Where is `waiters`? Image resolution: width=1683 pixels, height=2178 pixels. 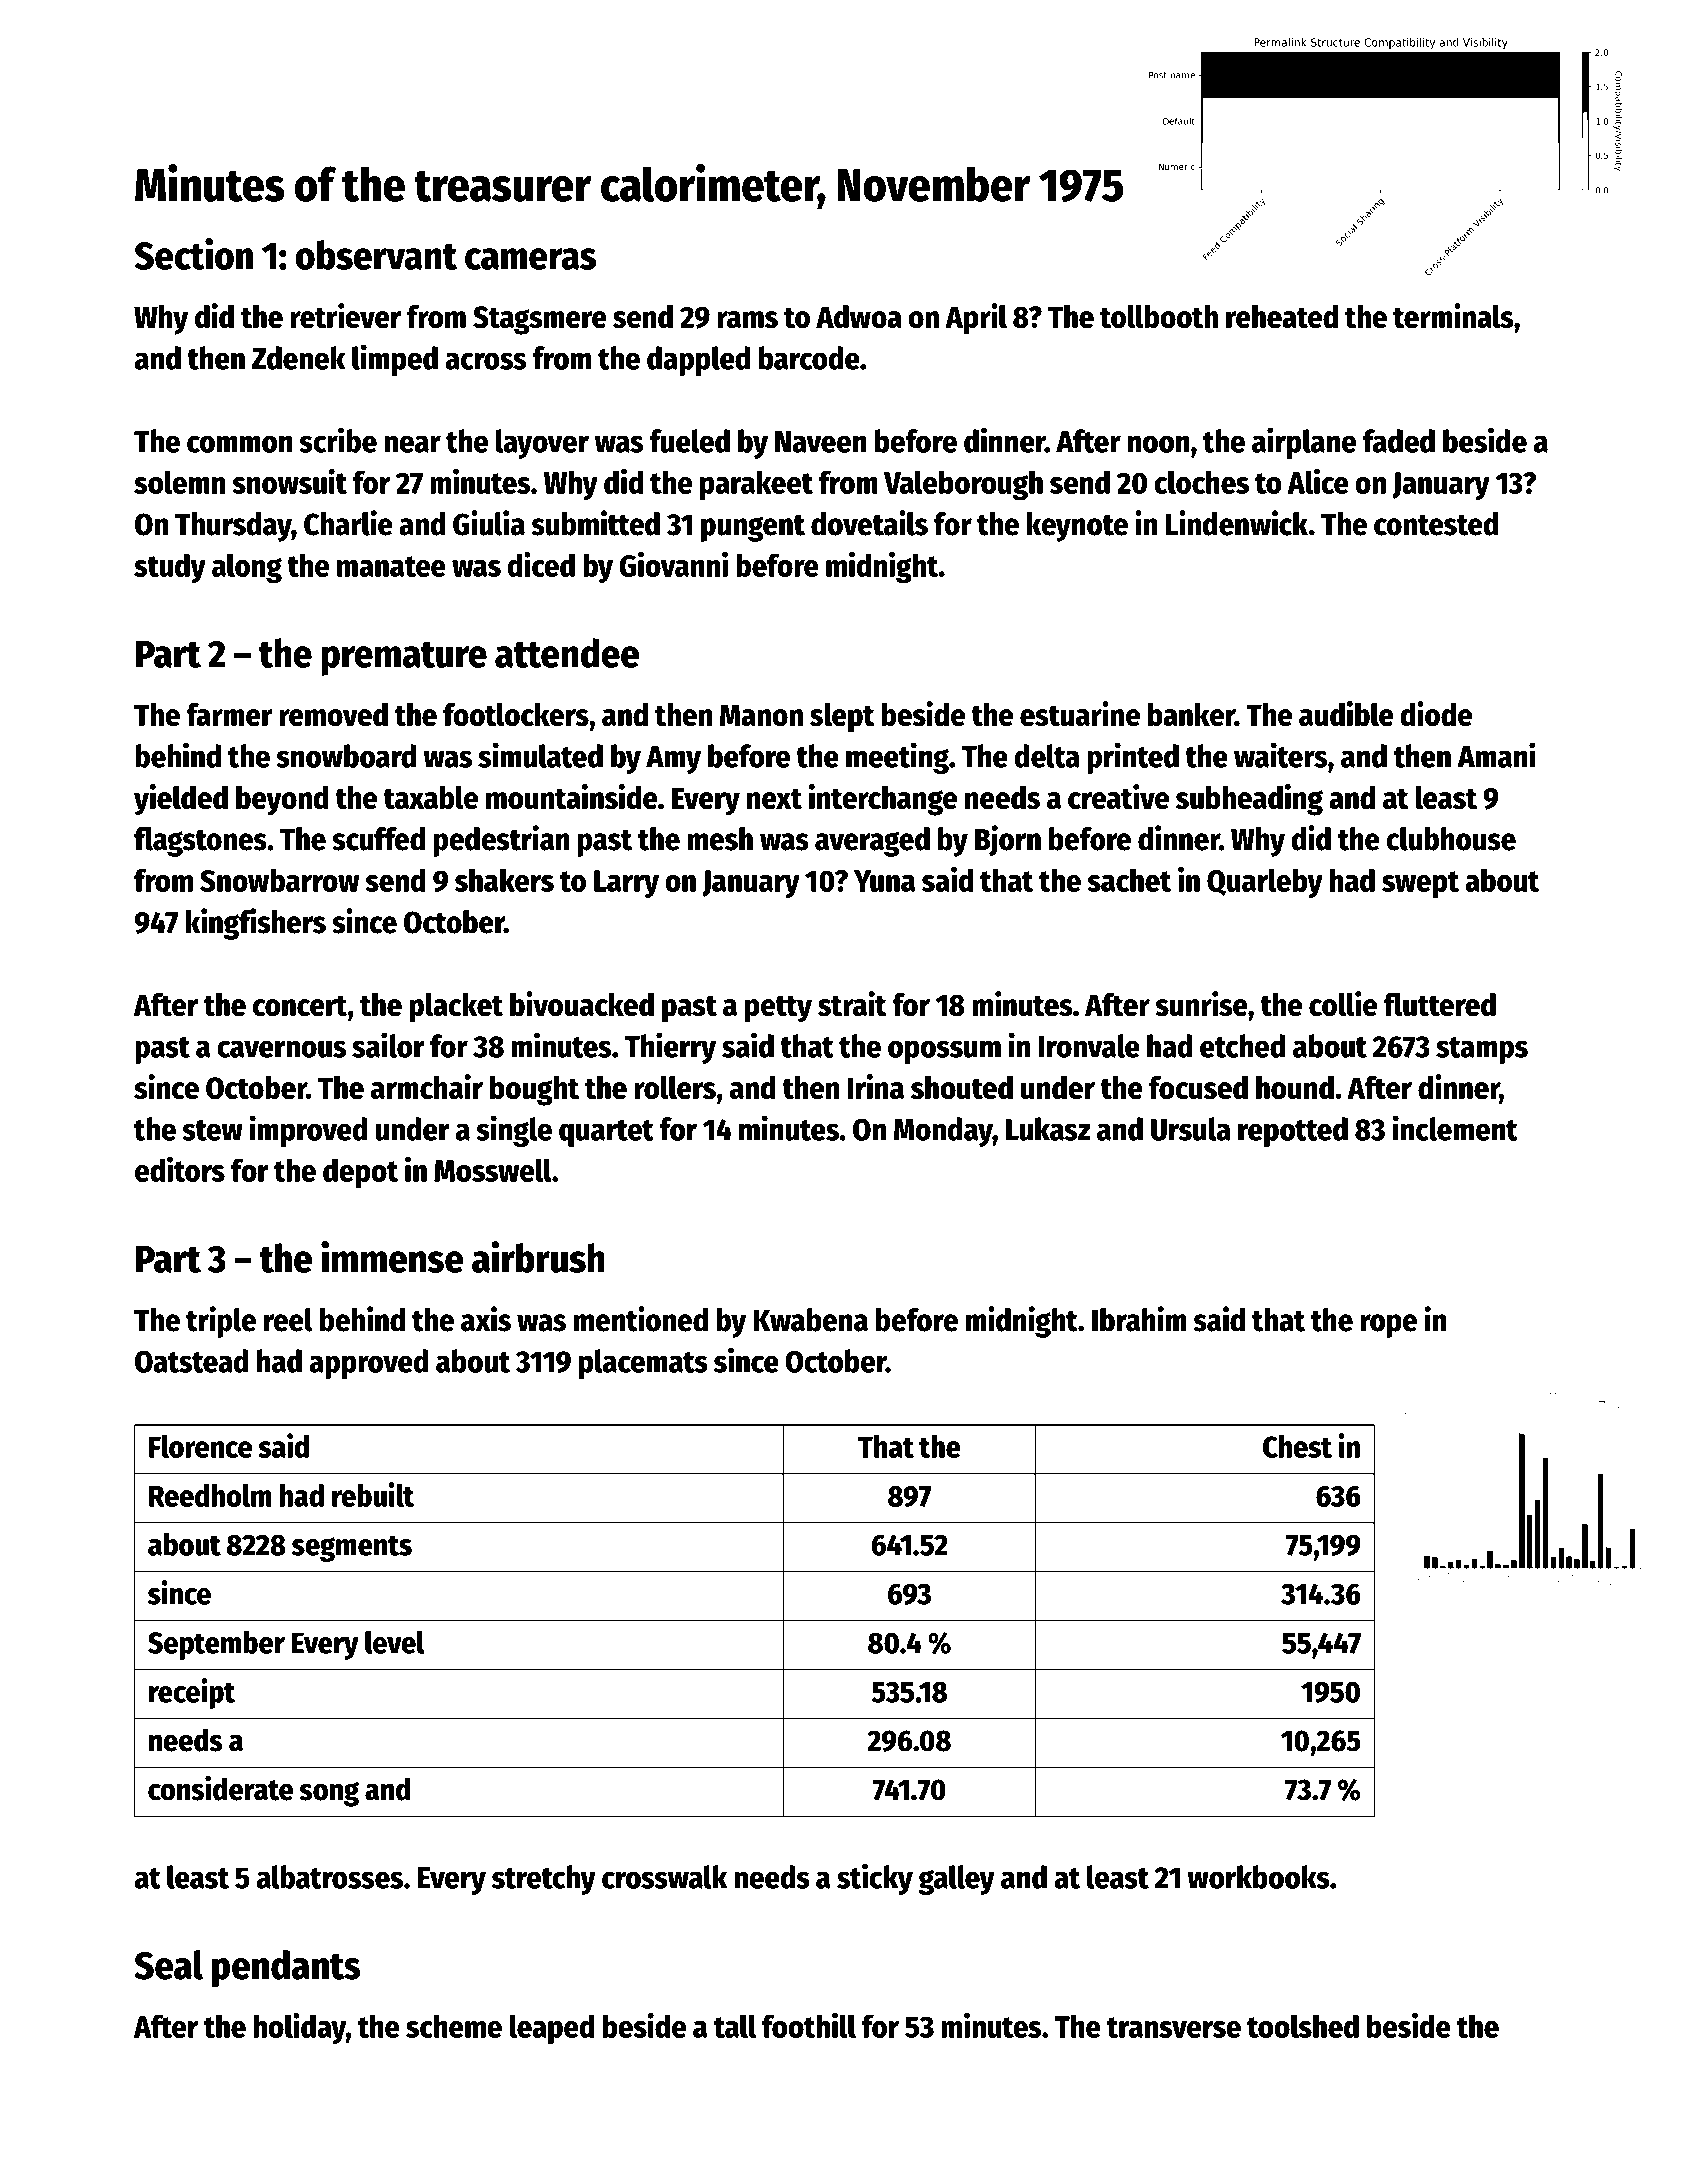 waiters is located at coordinates (1280, 755).
